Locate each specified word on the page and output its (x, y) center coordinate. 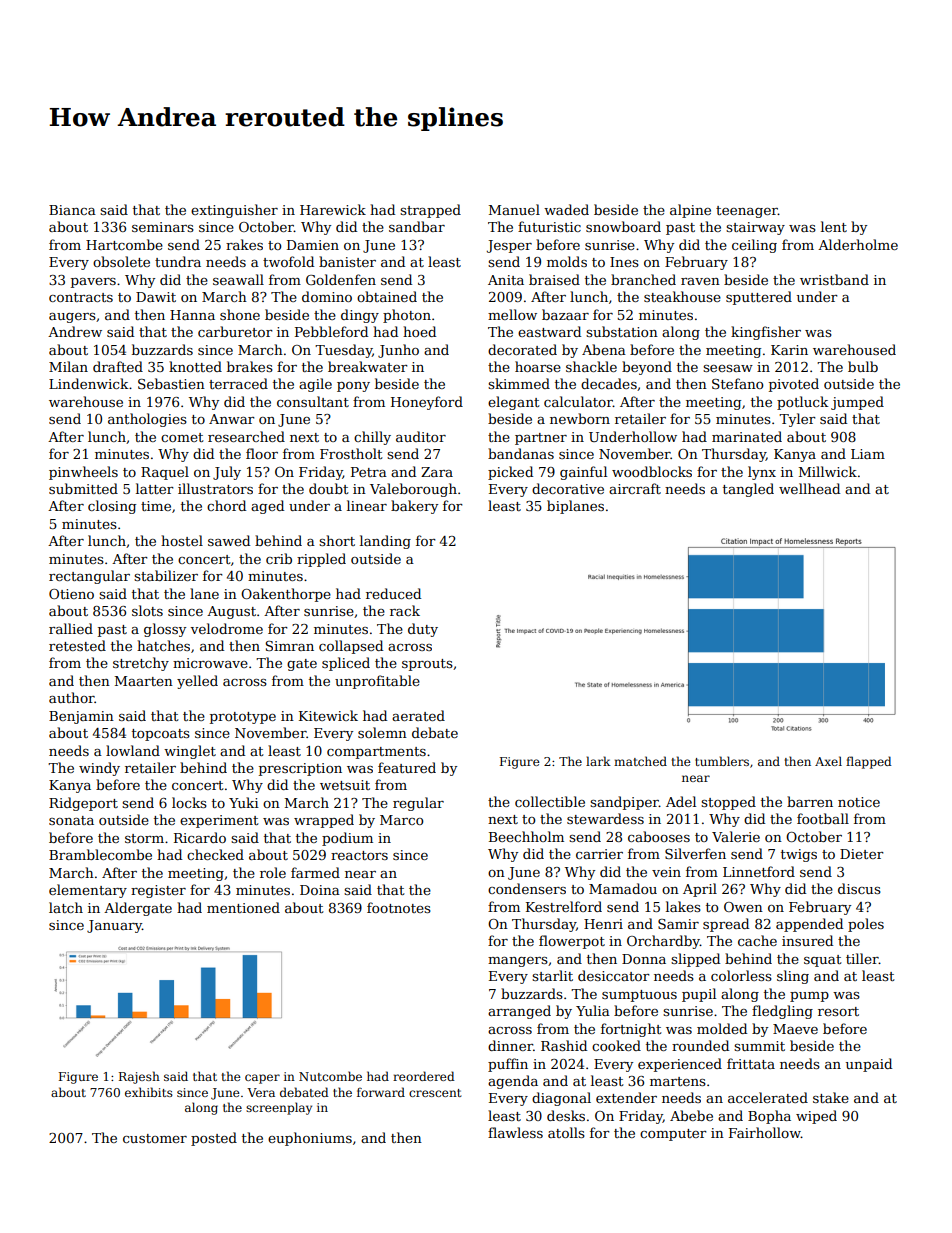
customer (155, 1138)
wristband (834, 279)
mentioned (243, 907)
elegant (514, 403)
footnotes (399, 907)
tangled (748, 490)
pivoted (794, 385)
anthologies (147, 420)
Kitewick (328, 715)
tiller (862, 958)
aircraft (635, 488)
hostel (182, 540)
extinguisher (234, 211)
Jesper (509, 246)
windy (99, 769)
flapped (869, 762)
